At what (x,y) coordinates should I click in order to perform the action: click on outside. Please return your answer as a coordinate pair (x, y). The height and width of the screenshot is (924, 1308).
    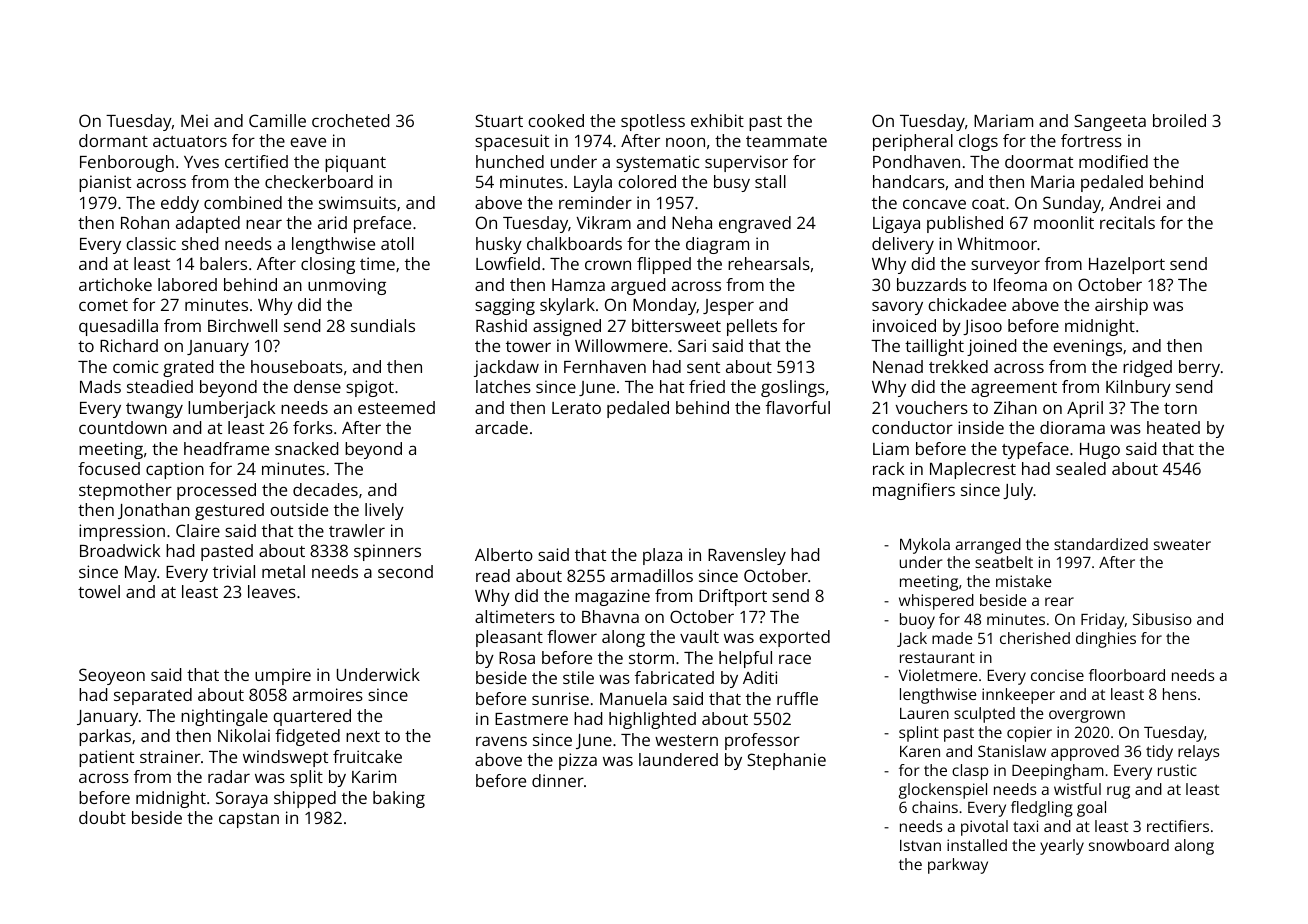
    Looking at the image, I should click on (299, 509).
